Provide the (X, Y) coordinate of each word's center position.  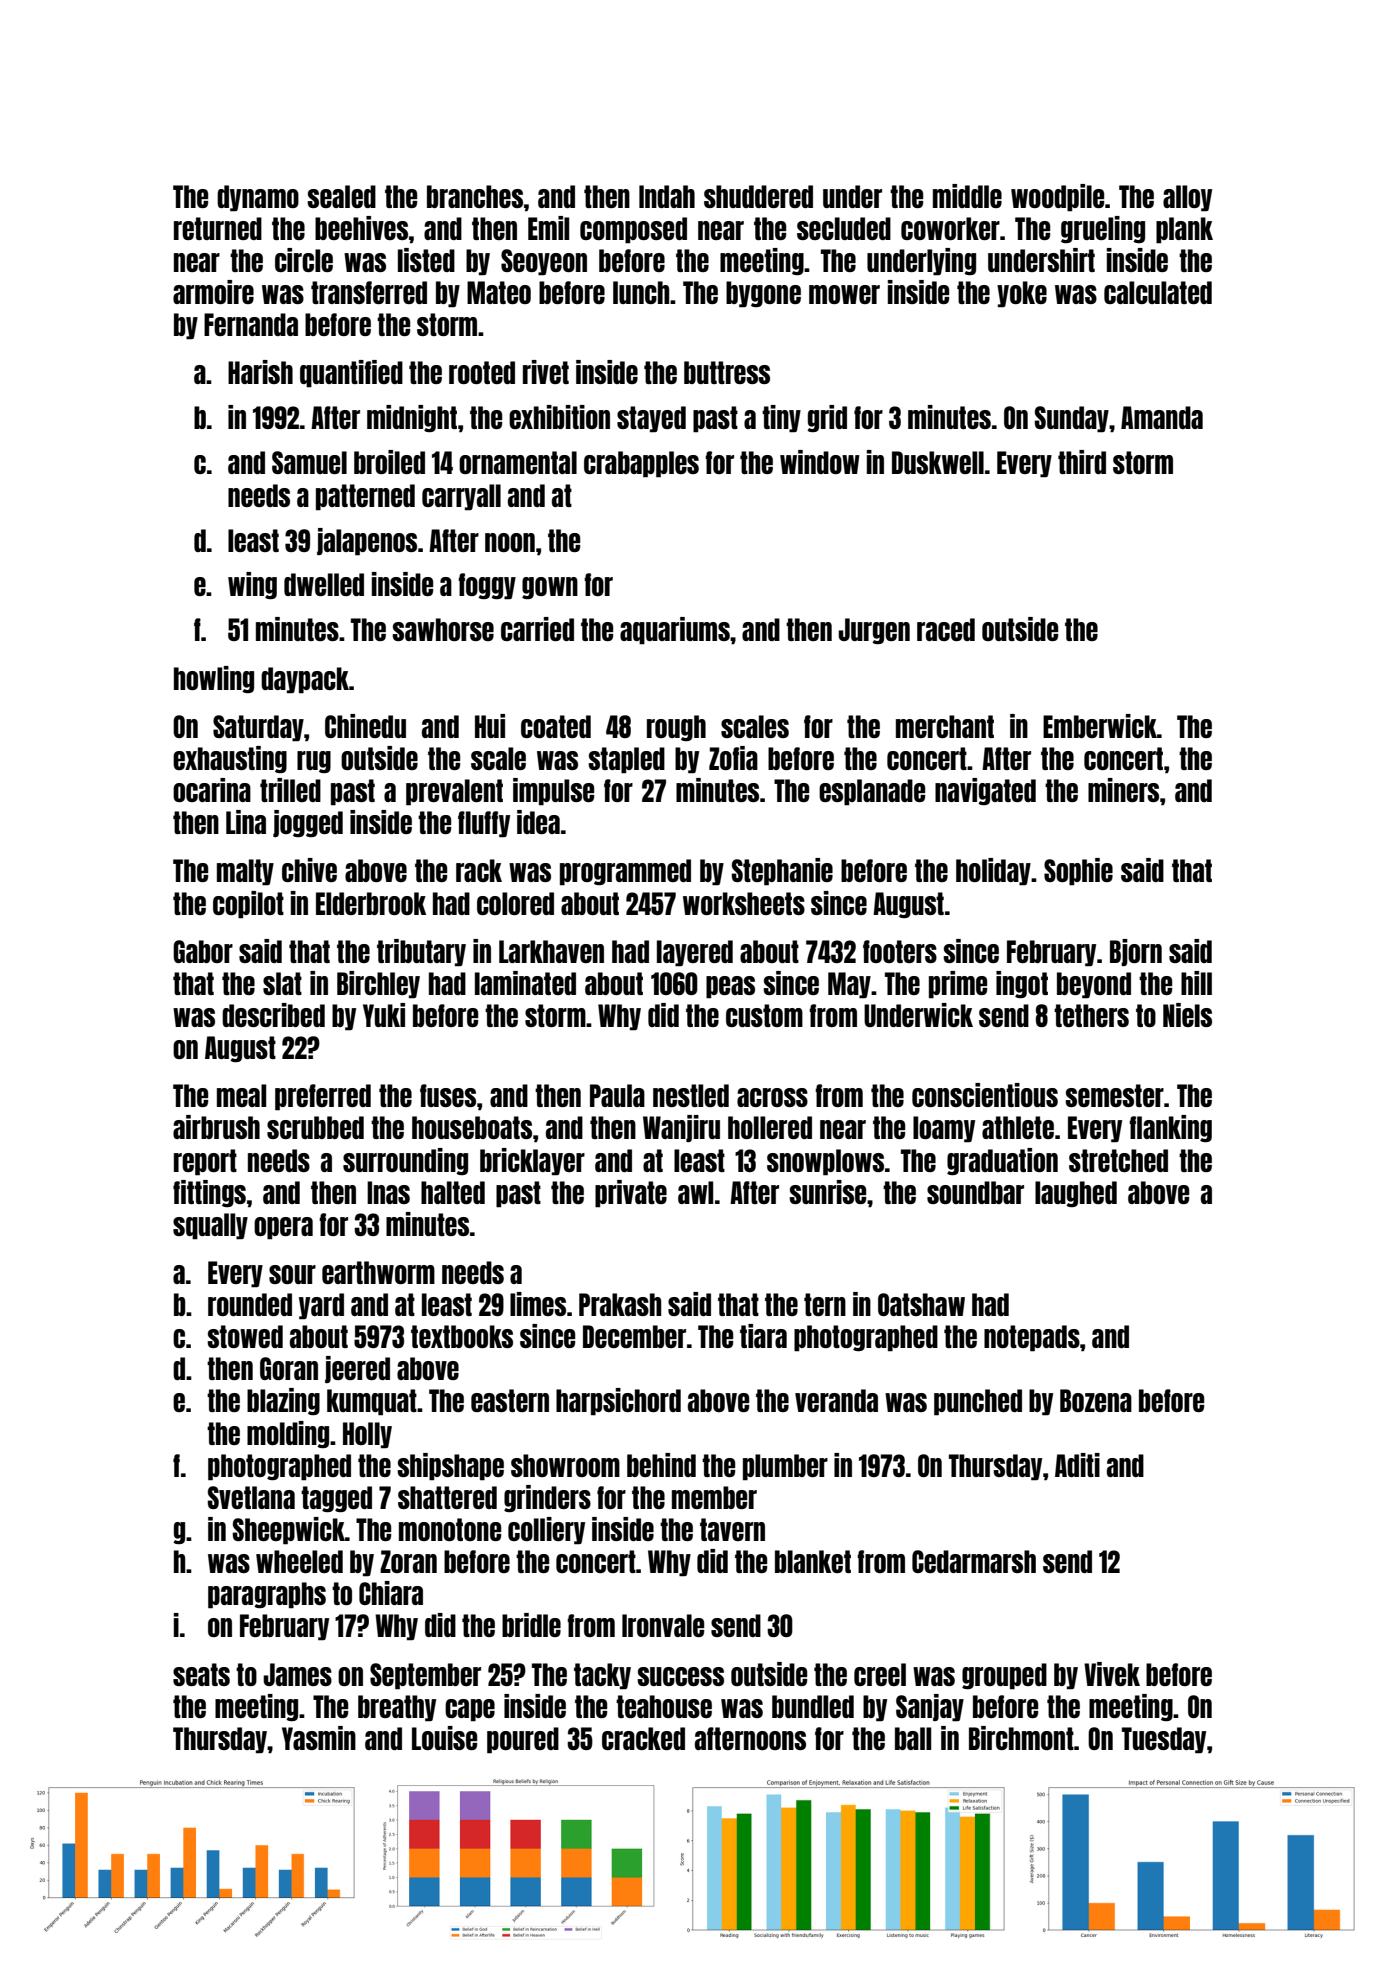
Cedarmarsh (974, 1561)
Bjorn (1136, 952)
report (205, 1162)
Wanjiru (681, 1128)
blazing (283, 1401)
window (820, 462)
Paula (617, 1095)
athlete (1018, 1127)
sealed (341, 196)
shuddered (758, 196)
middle (967, 196)
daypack (305, 680)
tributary (421, 953)
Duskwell (938, 462)
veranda (836, 1400)
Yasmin (319, 1738)
